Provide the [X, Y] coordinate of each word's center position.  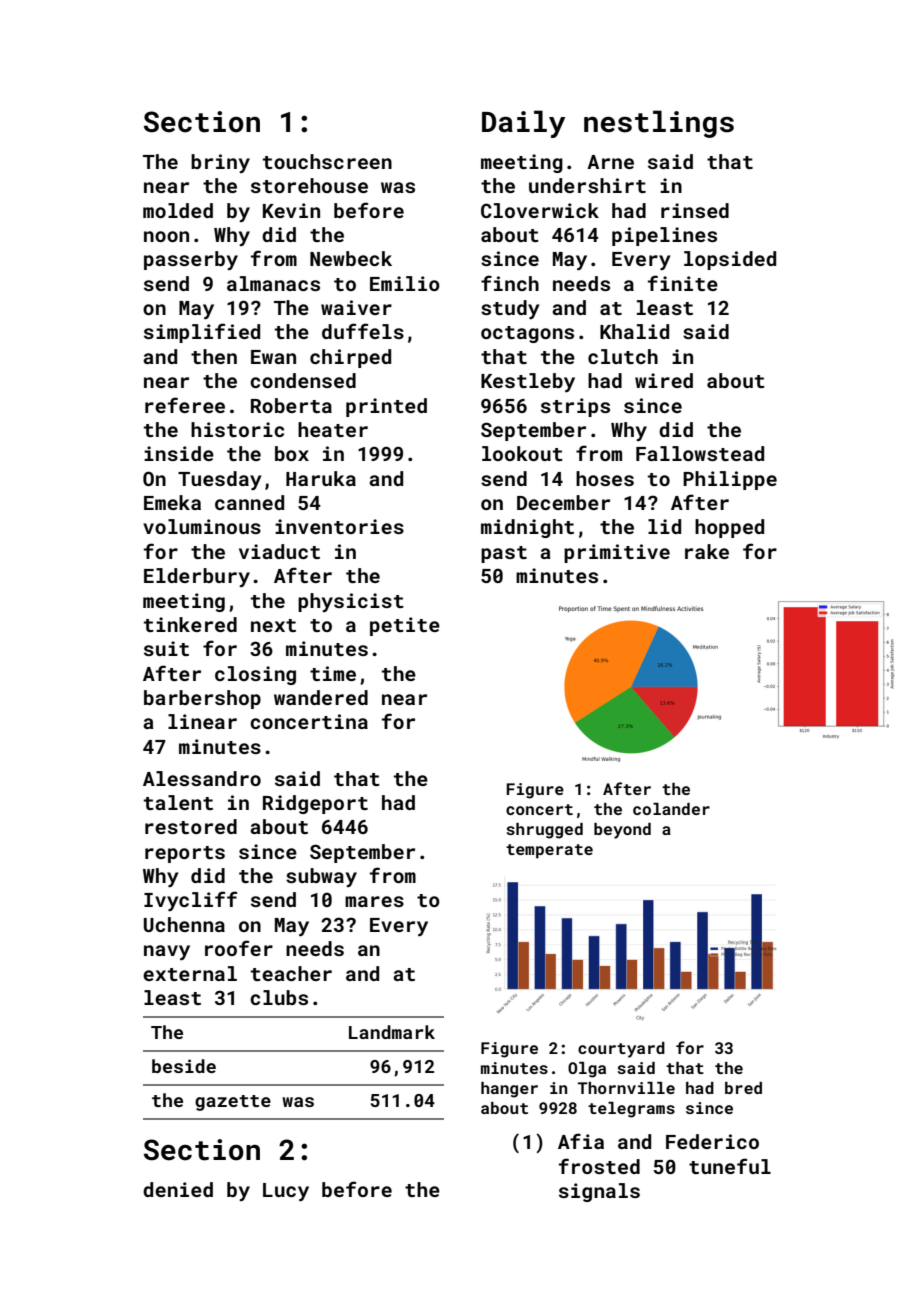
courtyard [621, 1050]
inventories [339, 526]
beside [184, 1066]
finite [683, 283]
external [190, 973]
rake [707, 551]
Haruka [321, 478]
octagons [527, 334]
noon [166, 236]
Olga [587, 1070]
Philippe [730, 480]
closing [255, 675]
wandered [321, 697]
